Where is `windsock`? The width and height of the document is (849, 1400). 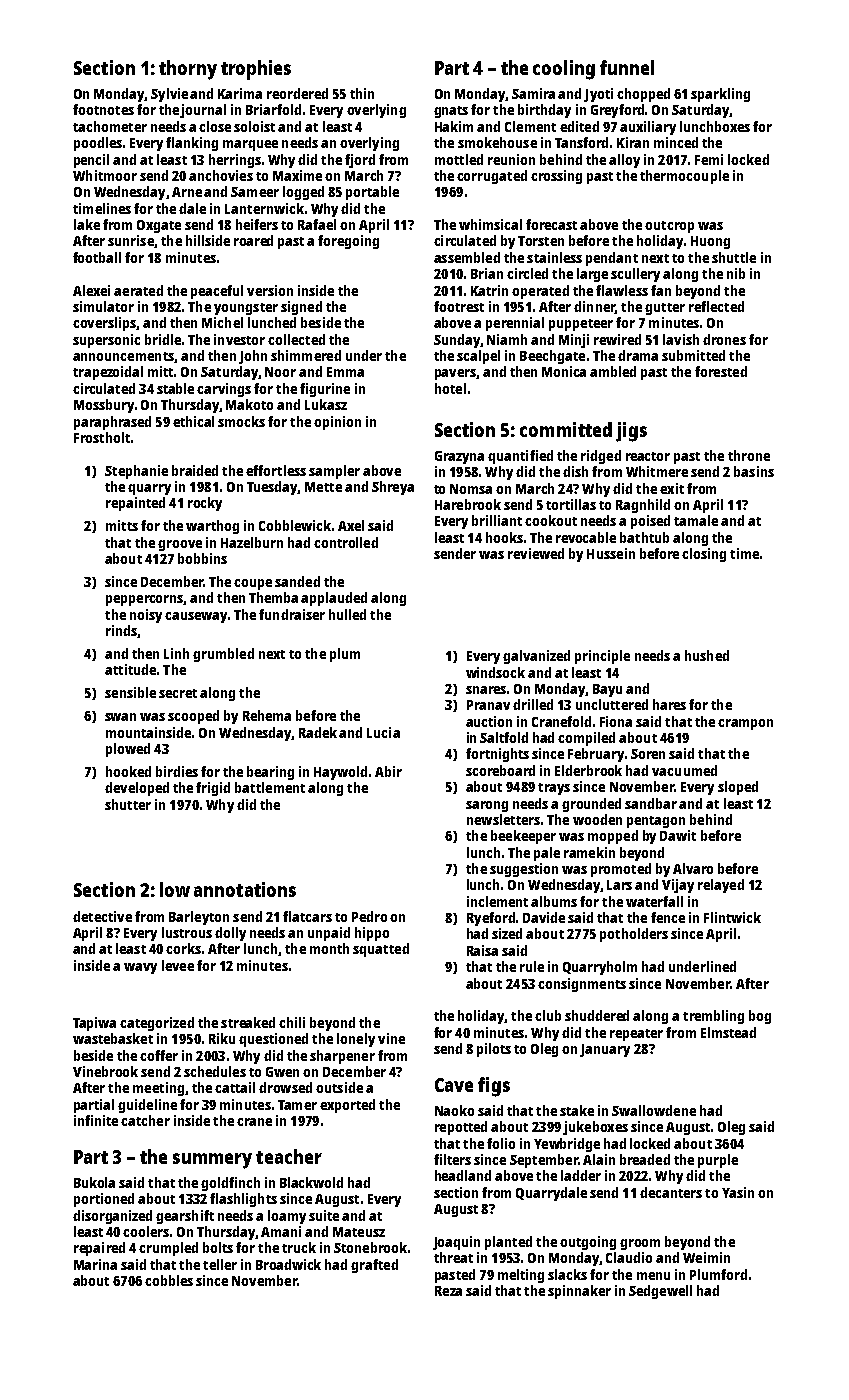
windsock is located at coordinates (495, 672).
